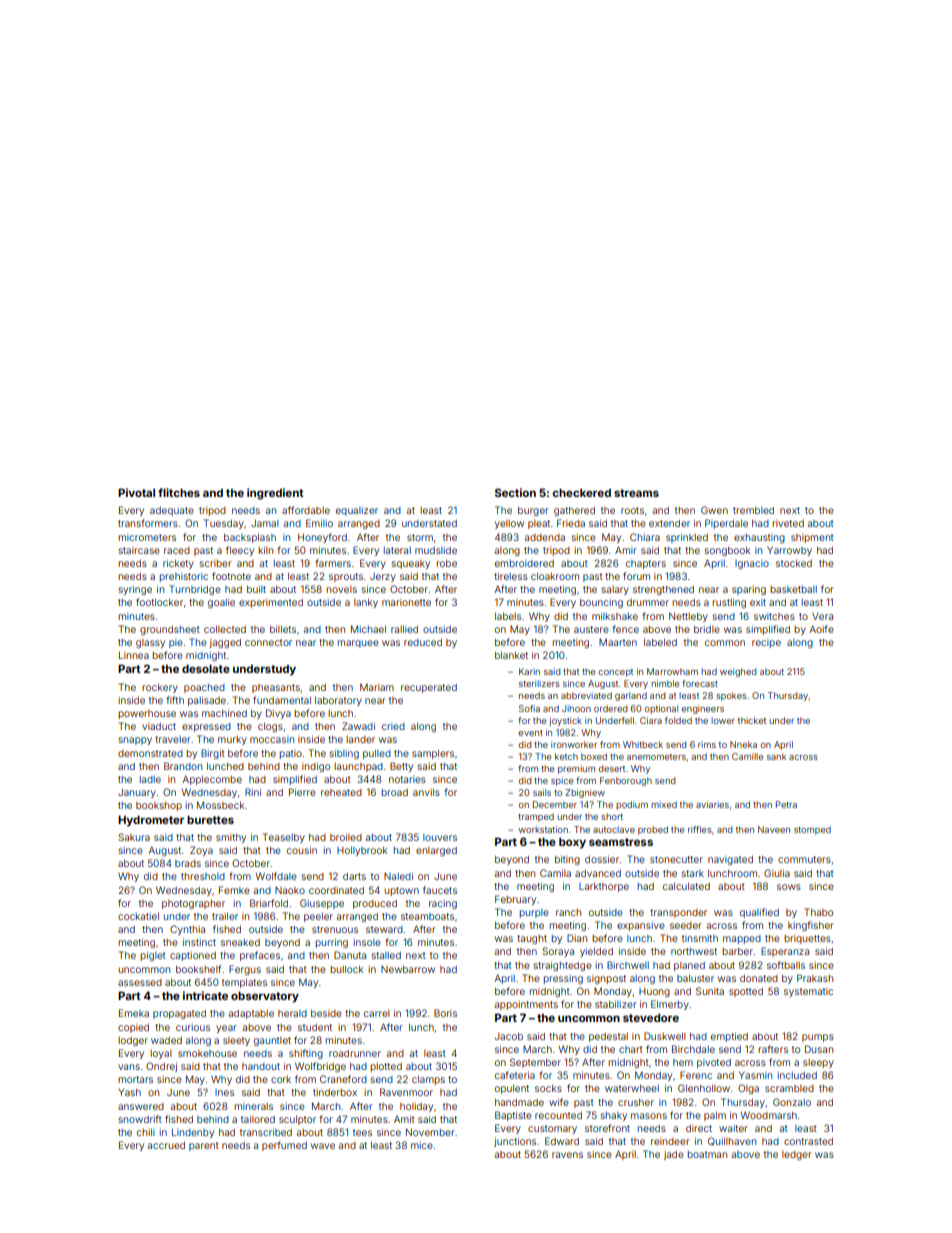 The width and height of the screenshot is (952, 1233). I want to click on notaries, so click(407, 779).
